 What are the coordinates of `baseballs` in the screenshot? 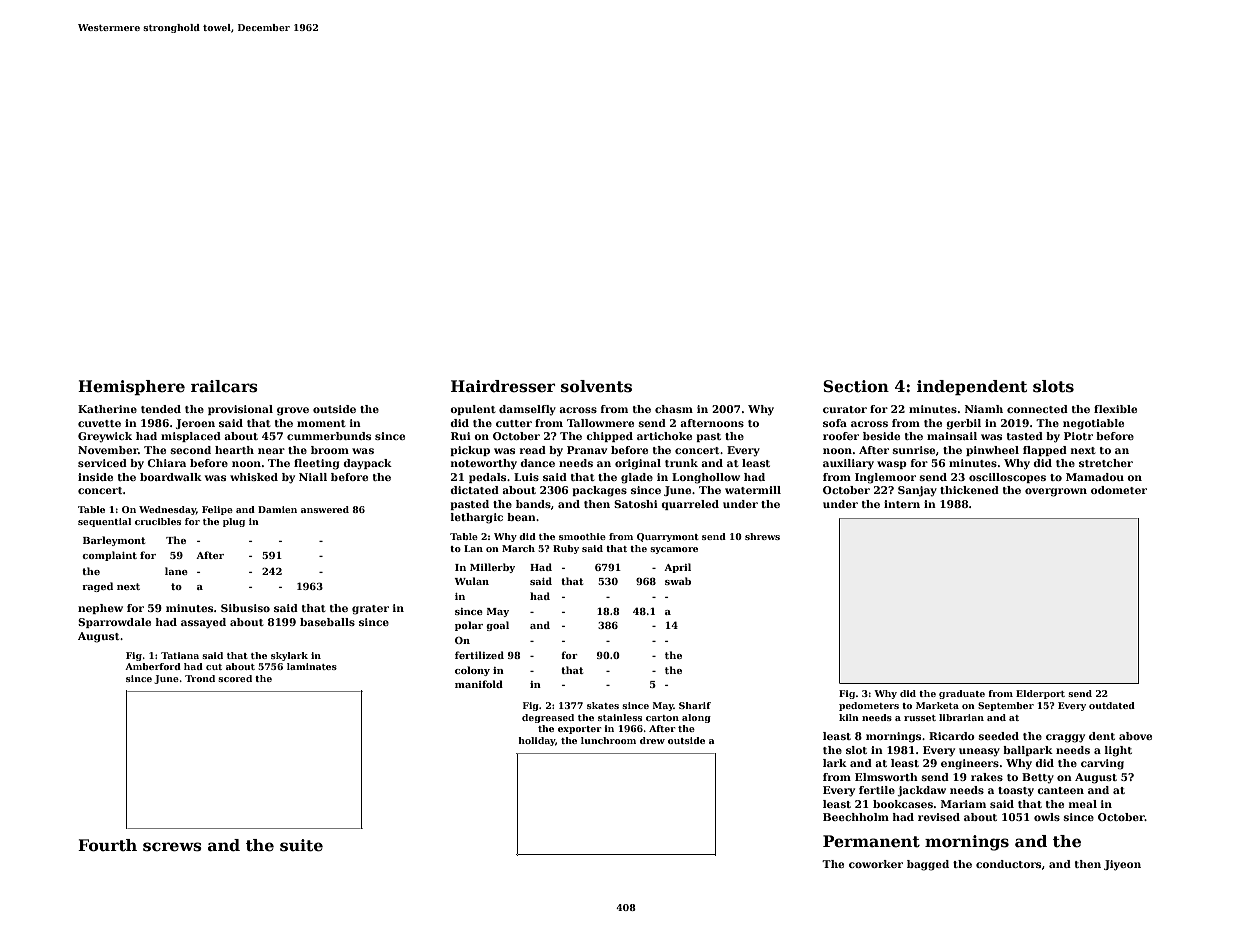 It's located at (327, 622).
